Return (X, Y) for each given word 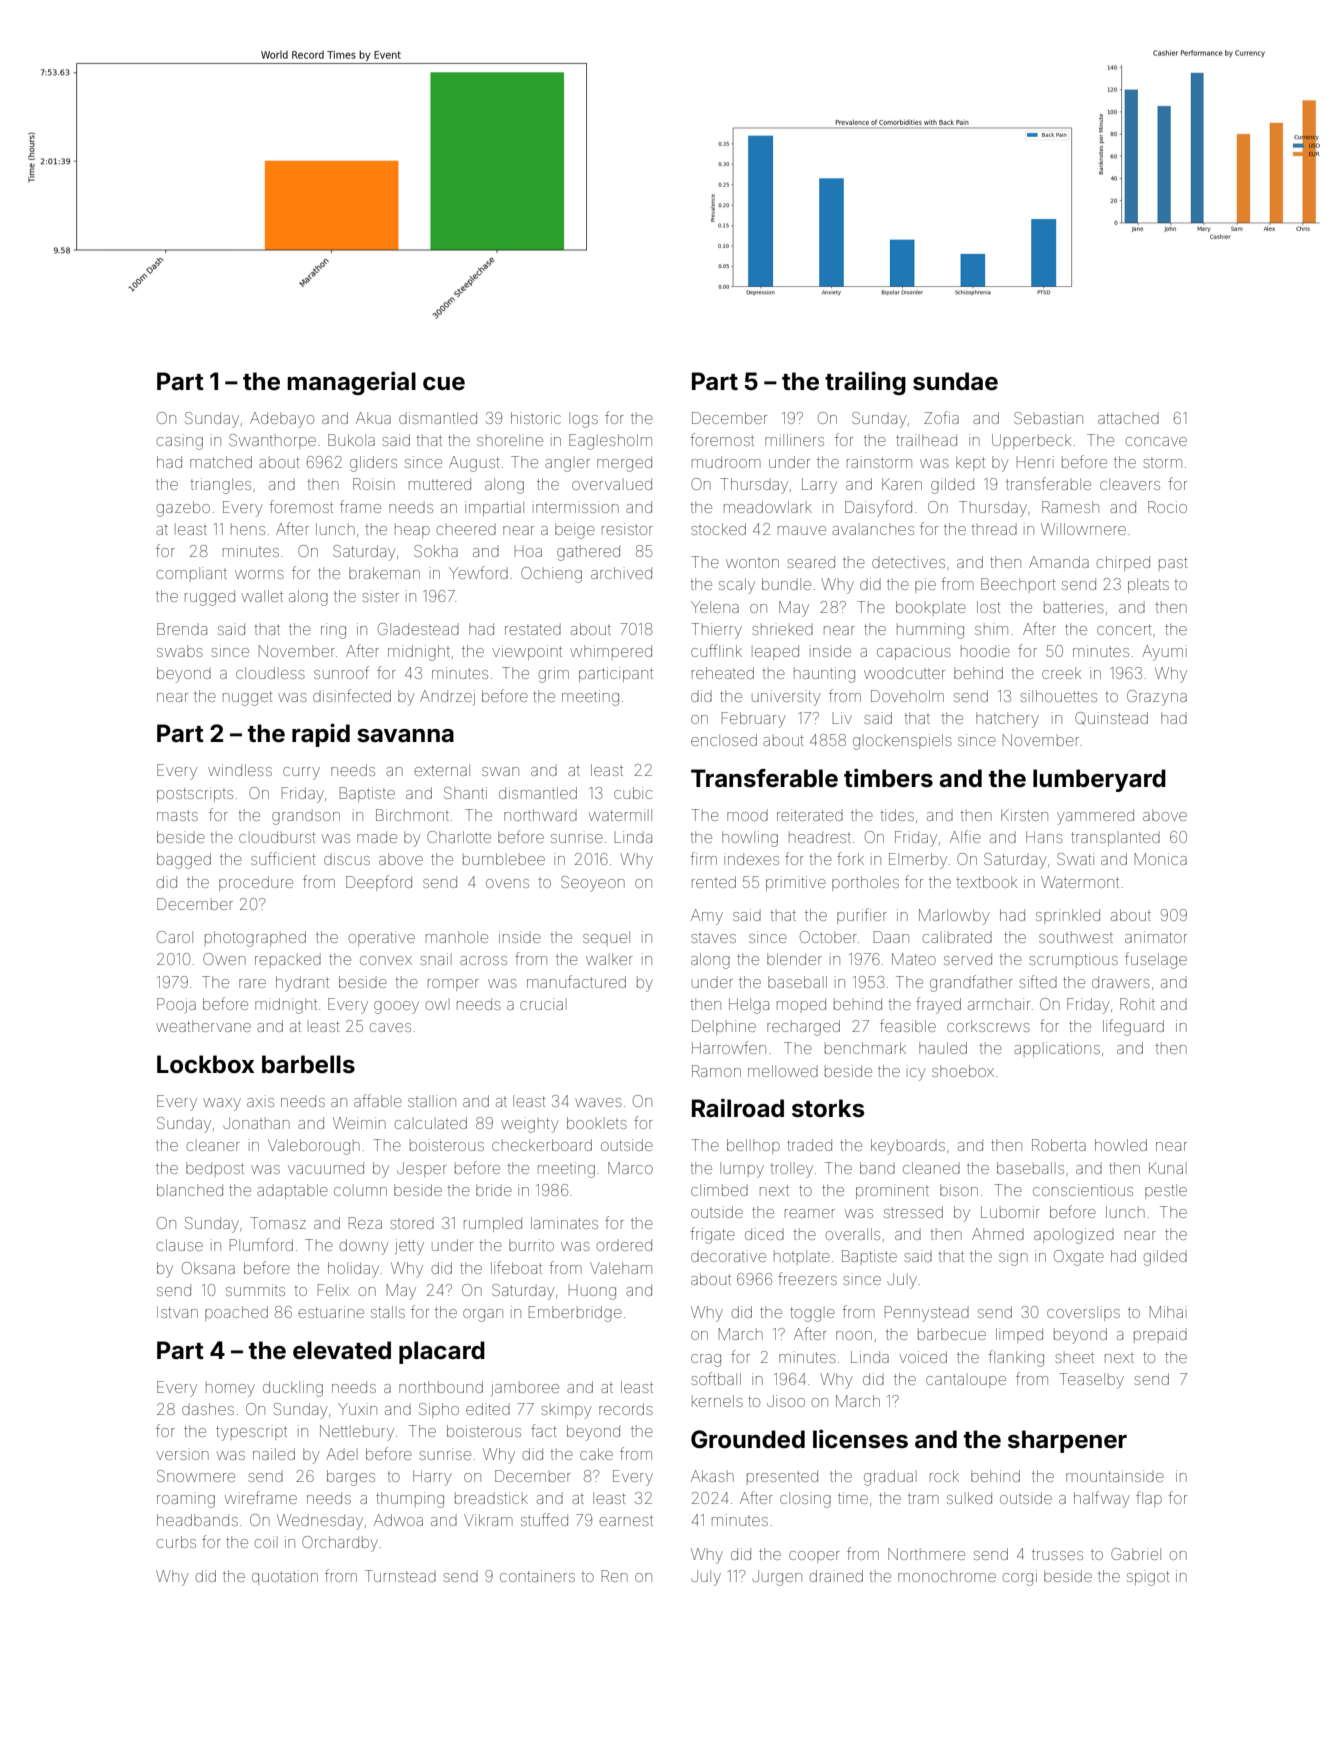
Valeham (621, 1268)
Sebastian (1048, 418)
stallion (432, 1101)
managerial (351, 383)
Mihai (1168, 1312)
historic (536, 418)
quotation (285, 1577)
